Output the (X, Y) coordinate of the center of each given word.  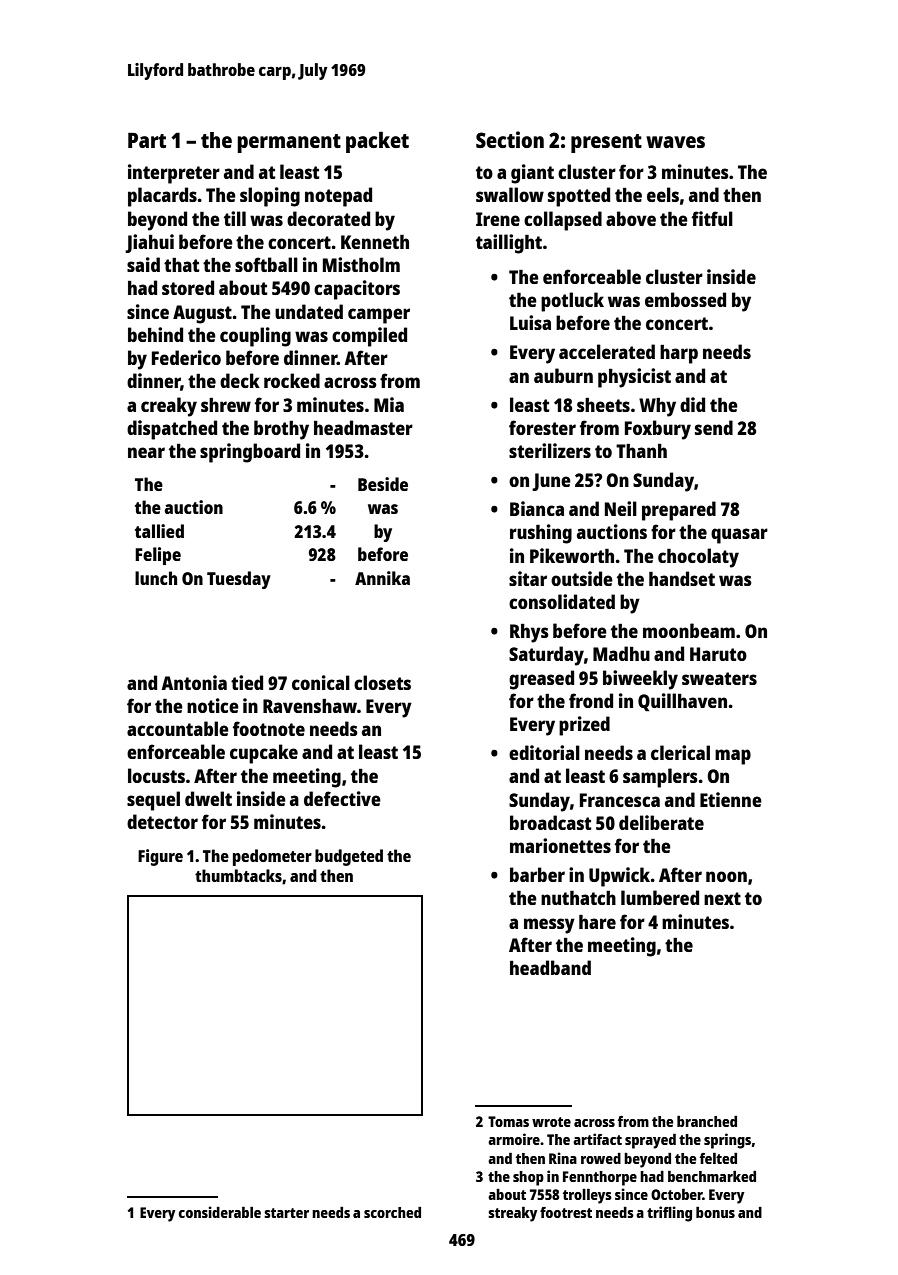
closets (382, 682)
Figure (160, 857)
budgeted (349, 857)
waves (675, 142)
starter (286, 1213)
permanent (289, 143)
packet (377, 142)
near (146, 452)
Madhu (621, 653)
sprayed (650, 1141)
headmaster (363, 427)
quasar (739, 536)
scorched (392, 1212)
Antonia (194, 682)
